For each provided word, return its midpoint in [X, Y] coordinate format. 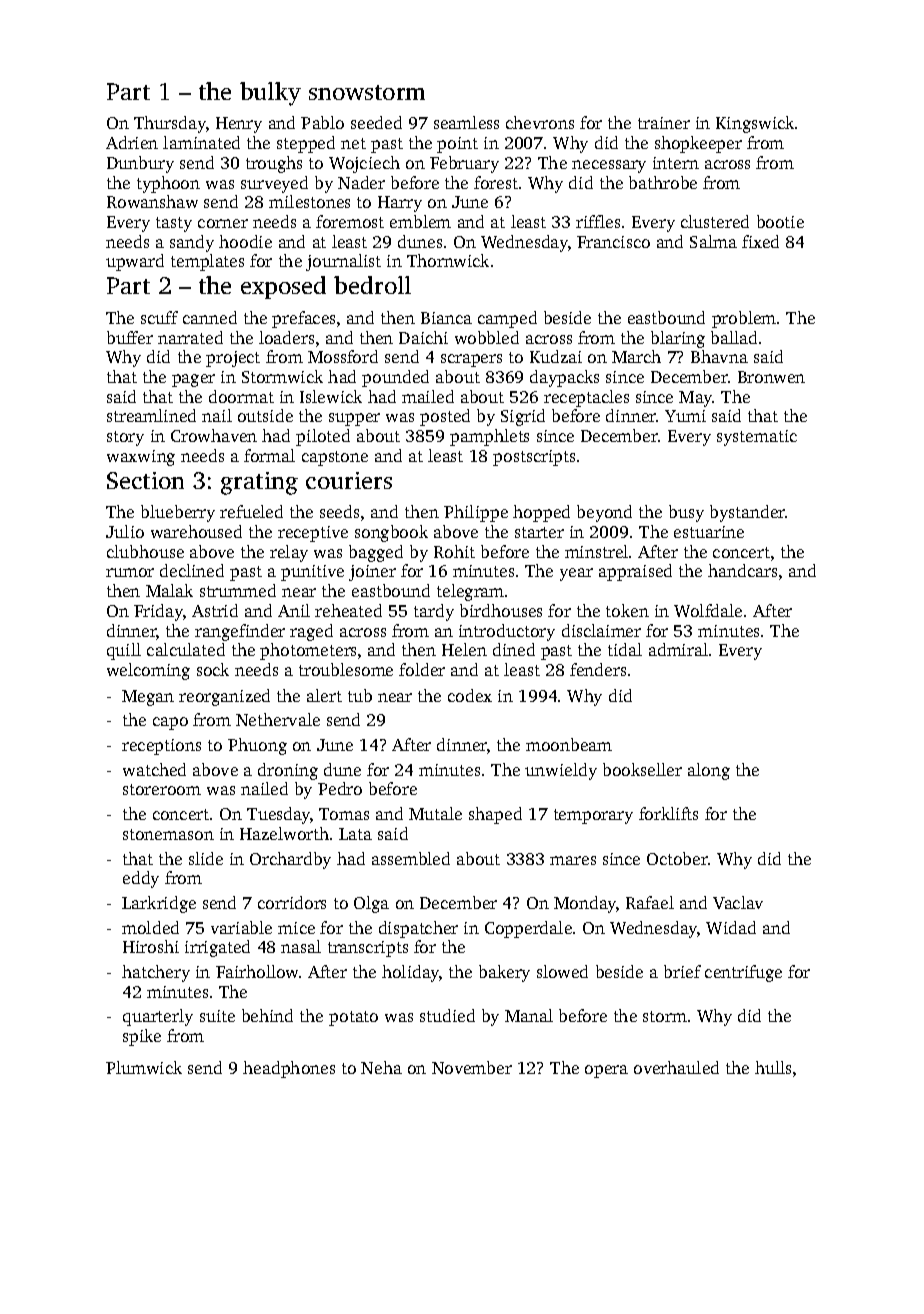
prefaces [303, 319]
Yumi [685, 416]
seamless [466, 122]
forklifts [668, 813]
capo [170, 723]
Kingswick [755, 124]
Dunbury [140, 164]
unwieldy [561, 771]
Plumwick [144, 1067]
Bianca [446, 318]
